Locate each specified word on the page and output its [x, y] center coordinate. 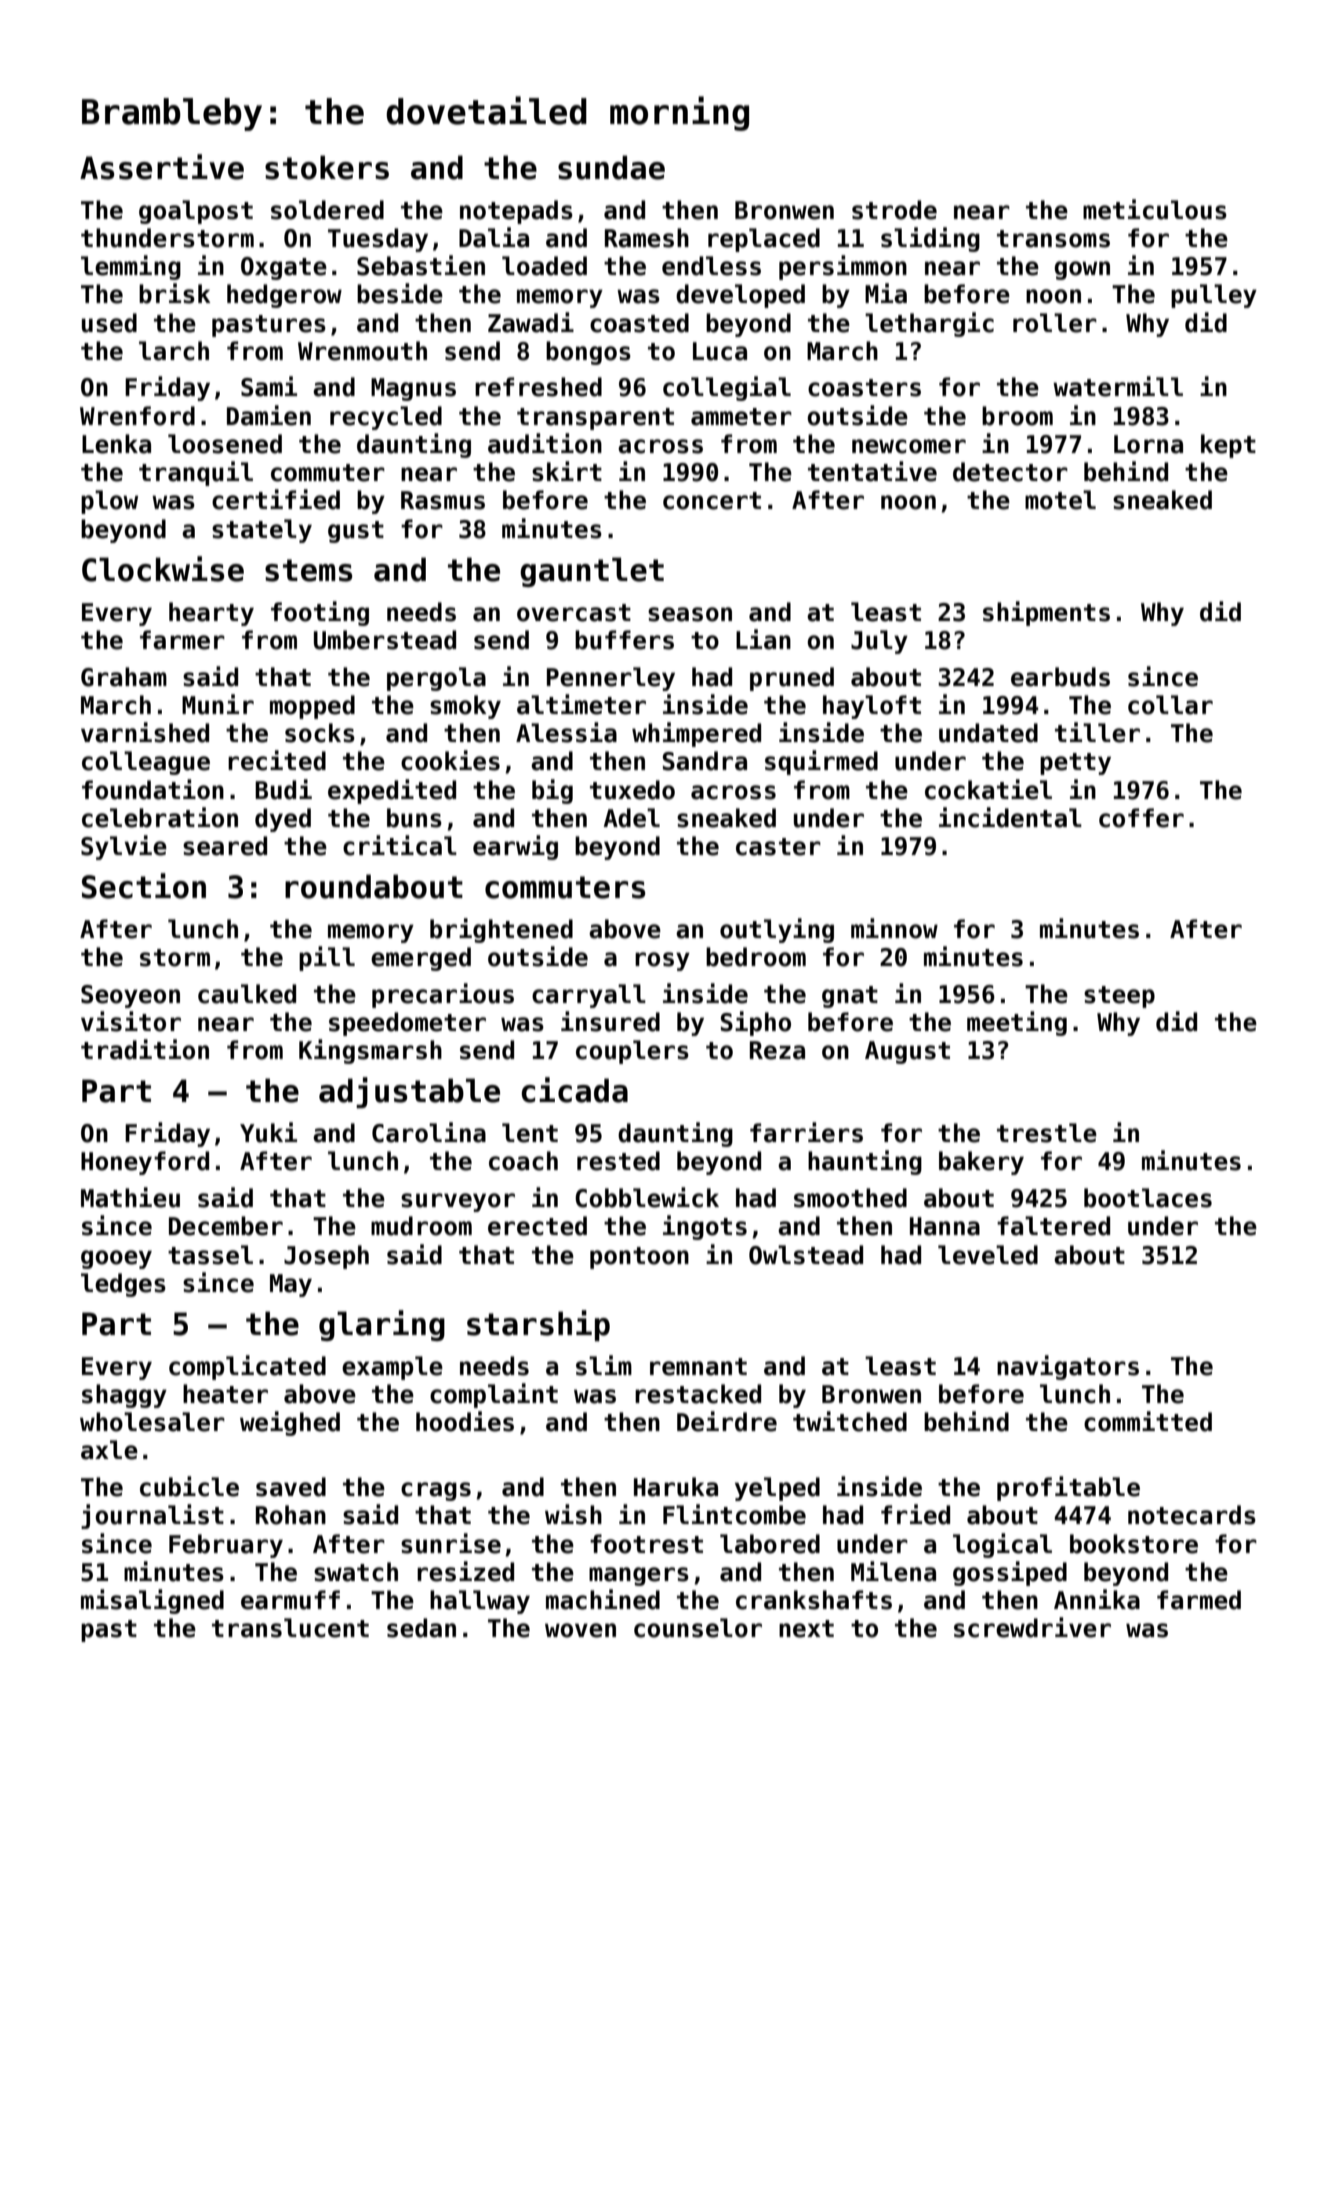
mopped [312, 707]
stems [309, 570]
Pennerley [611, 679]
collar [1170, 705]
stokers [327, 167]
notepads [516, 212]
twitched [850, 1421]
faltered [1053, 1226]
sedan [421, 1628]
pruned [792, 679]
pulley [1214, 296]
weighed [290, 1423]
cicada [574, 1090]
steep [1119, 997]
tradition [145, 1049]
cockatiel [988, 789]
